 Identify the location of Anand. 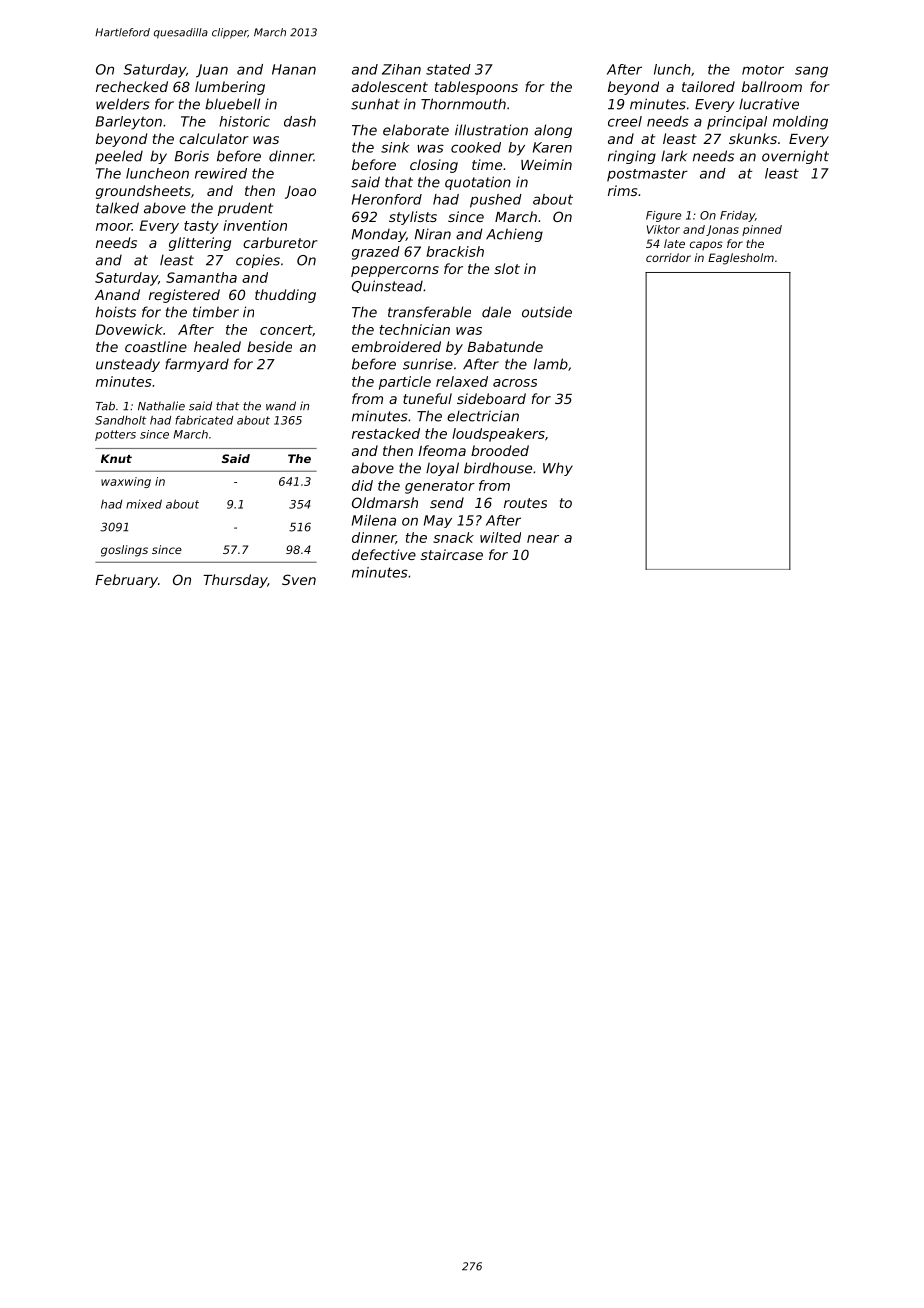
(117, 294).
